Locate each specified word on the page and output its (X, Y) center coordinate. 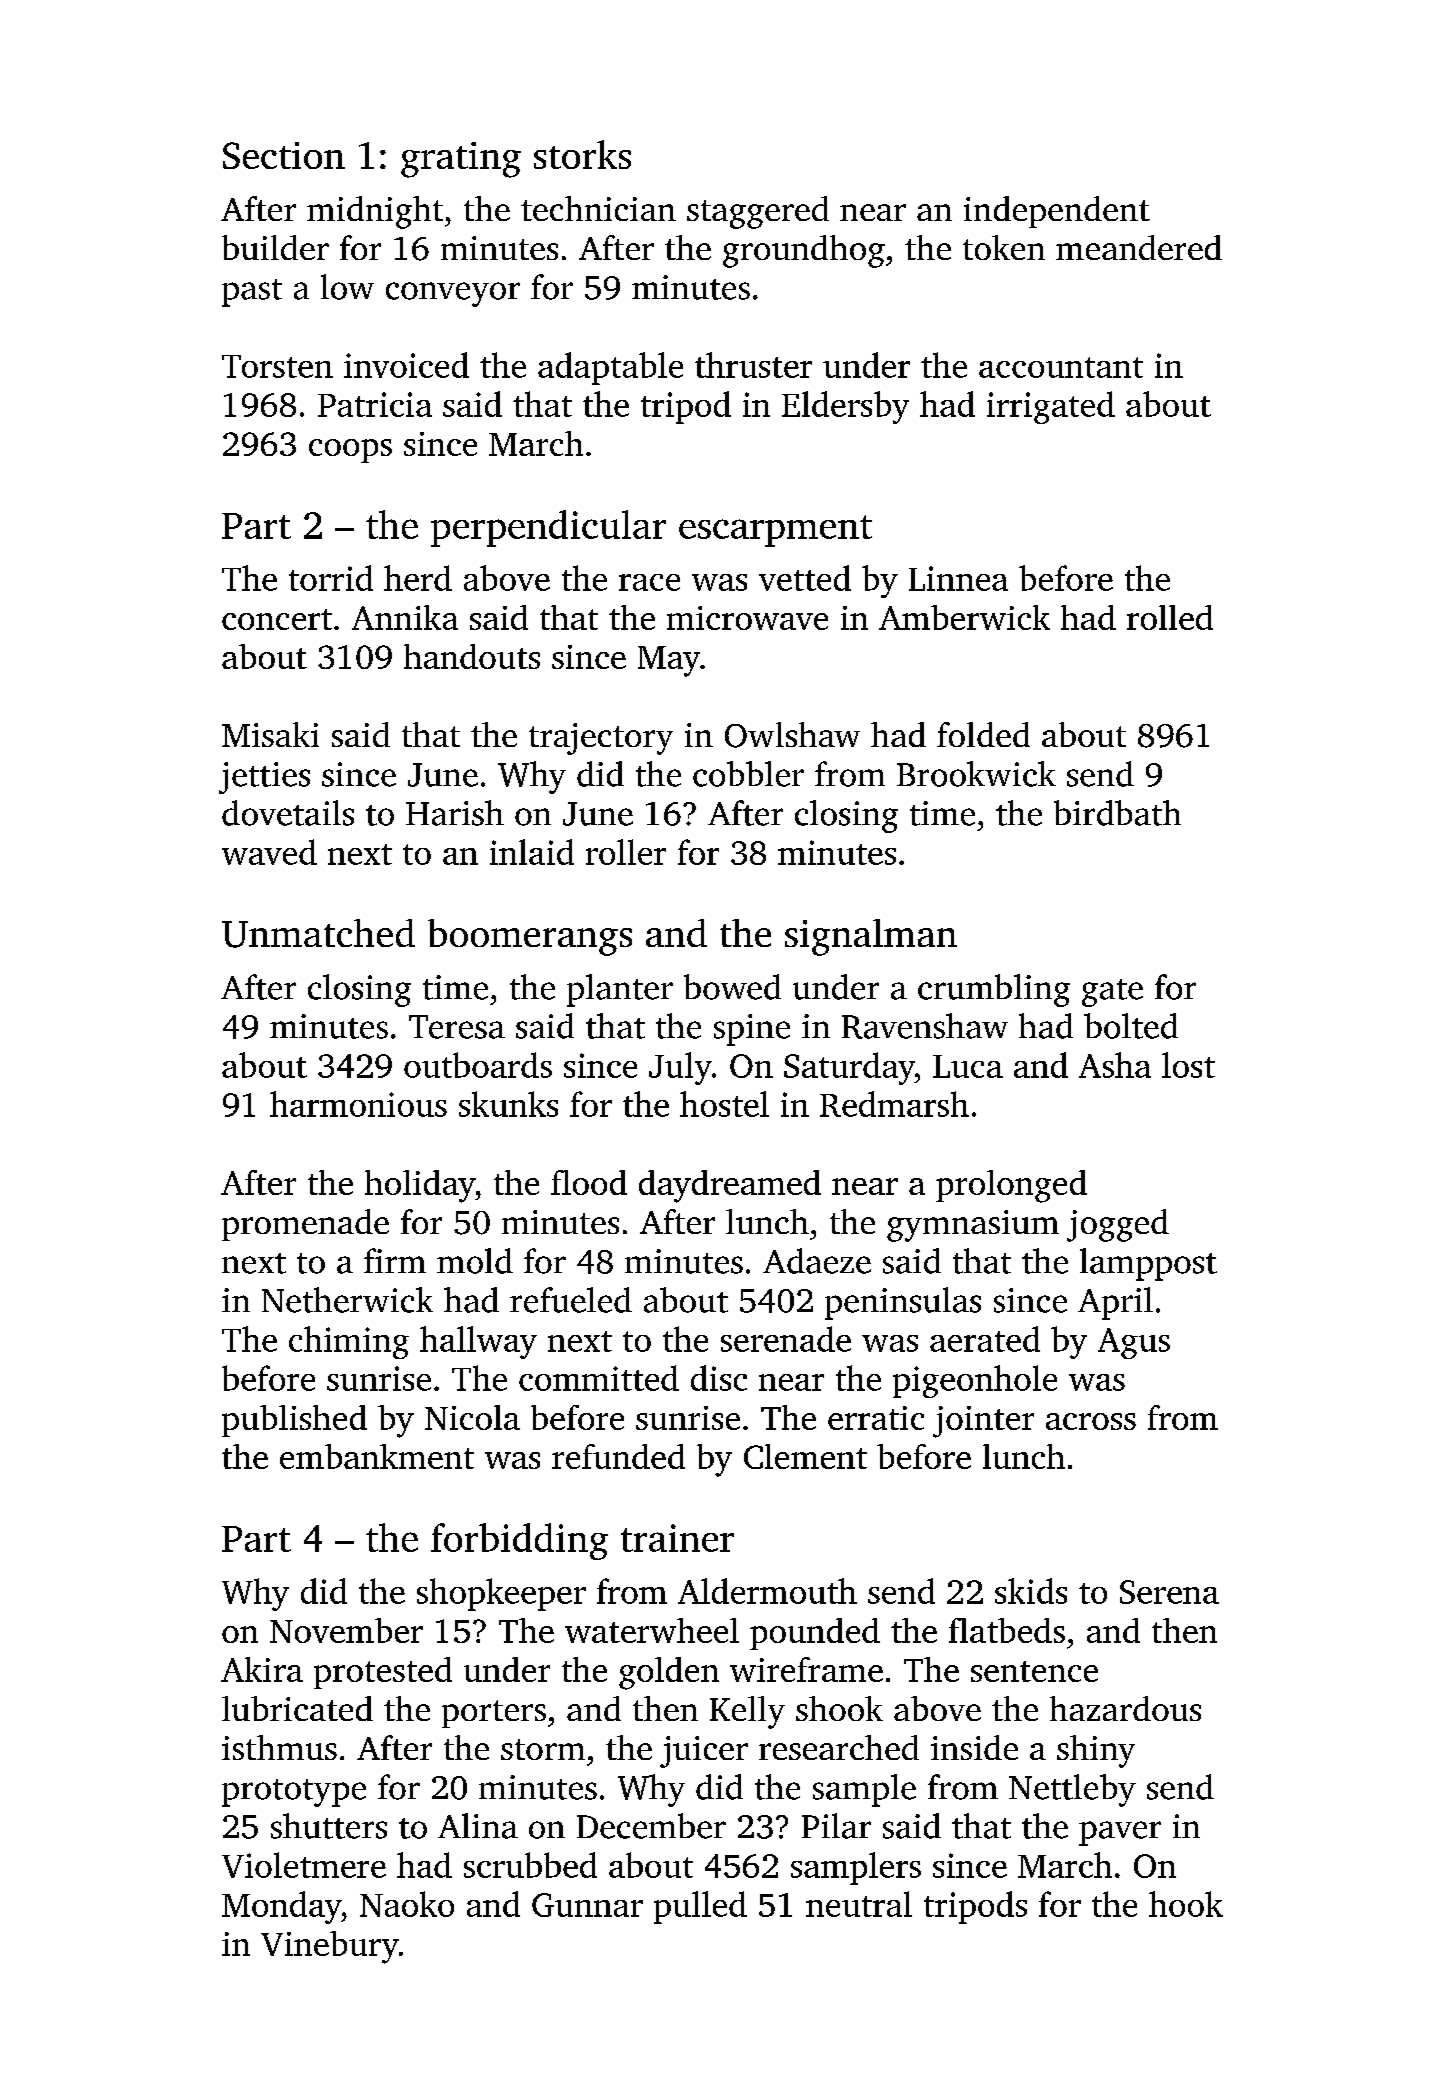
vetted (805, 578)
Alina (478, 1826)
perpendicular (548, 528)
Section (284, 155)
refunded (618, 1456)
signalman (871, 937)
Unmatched (318, 933)
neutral (859, 1904)
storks (582, 154)
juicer (704, 1752)
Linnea (958, 578)
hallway (478, 1342)
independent (1057, 212)
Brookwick (976, 774)
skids (1031, 1591)
